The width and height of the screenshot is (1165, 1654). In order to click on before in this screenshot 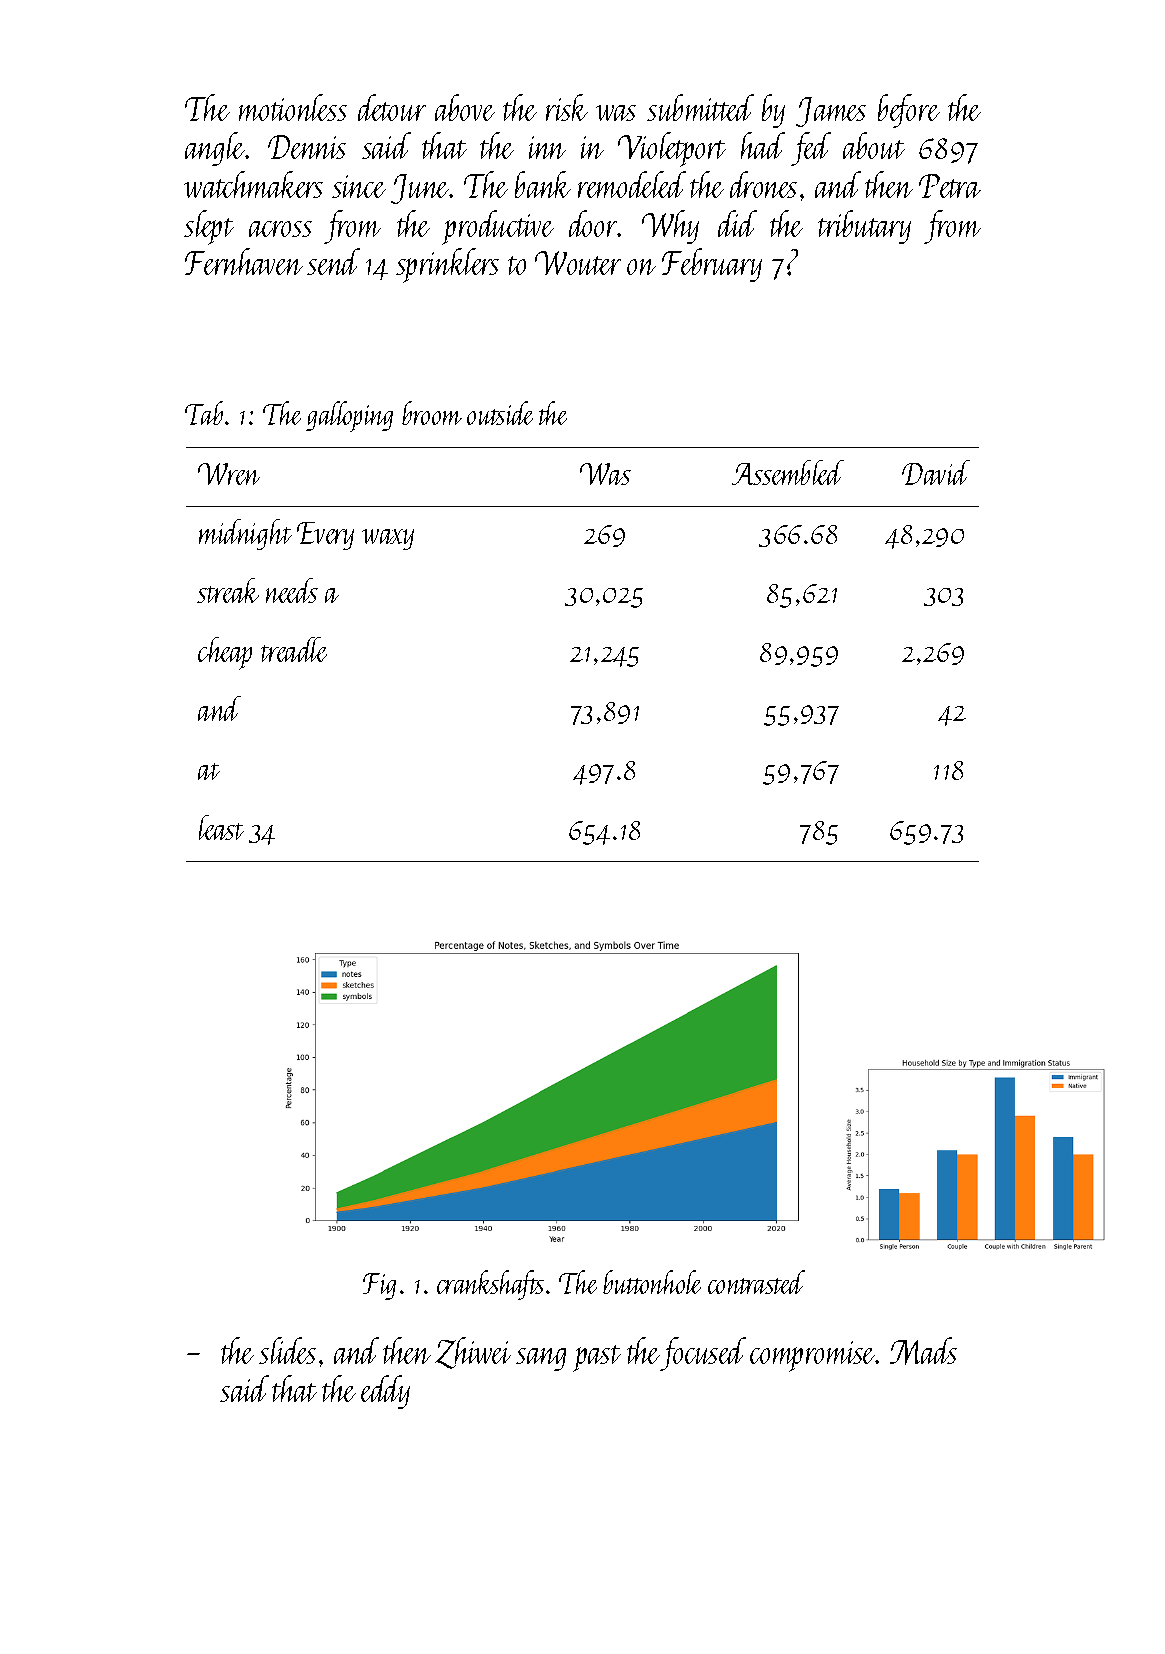, I will do `click(909, 111)`.
